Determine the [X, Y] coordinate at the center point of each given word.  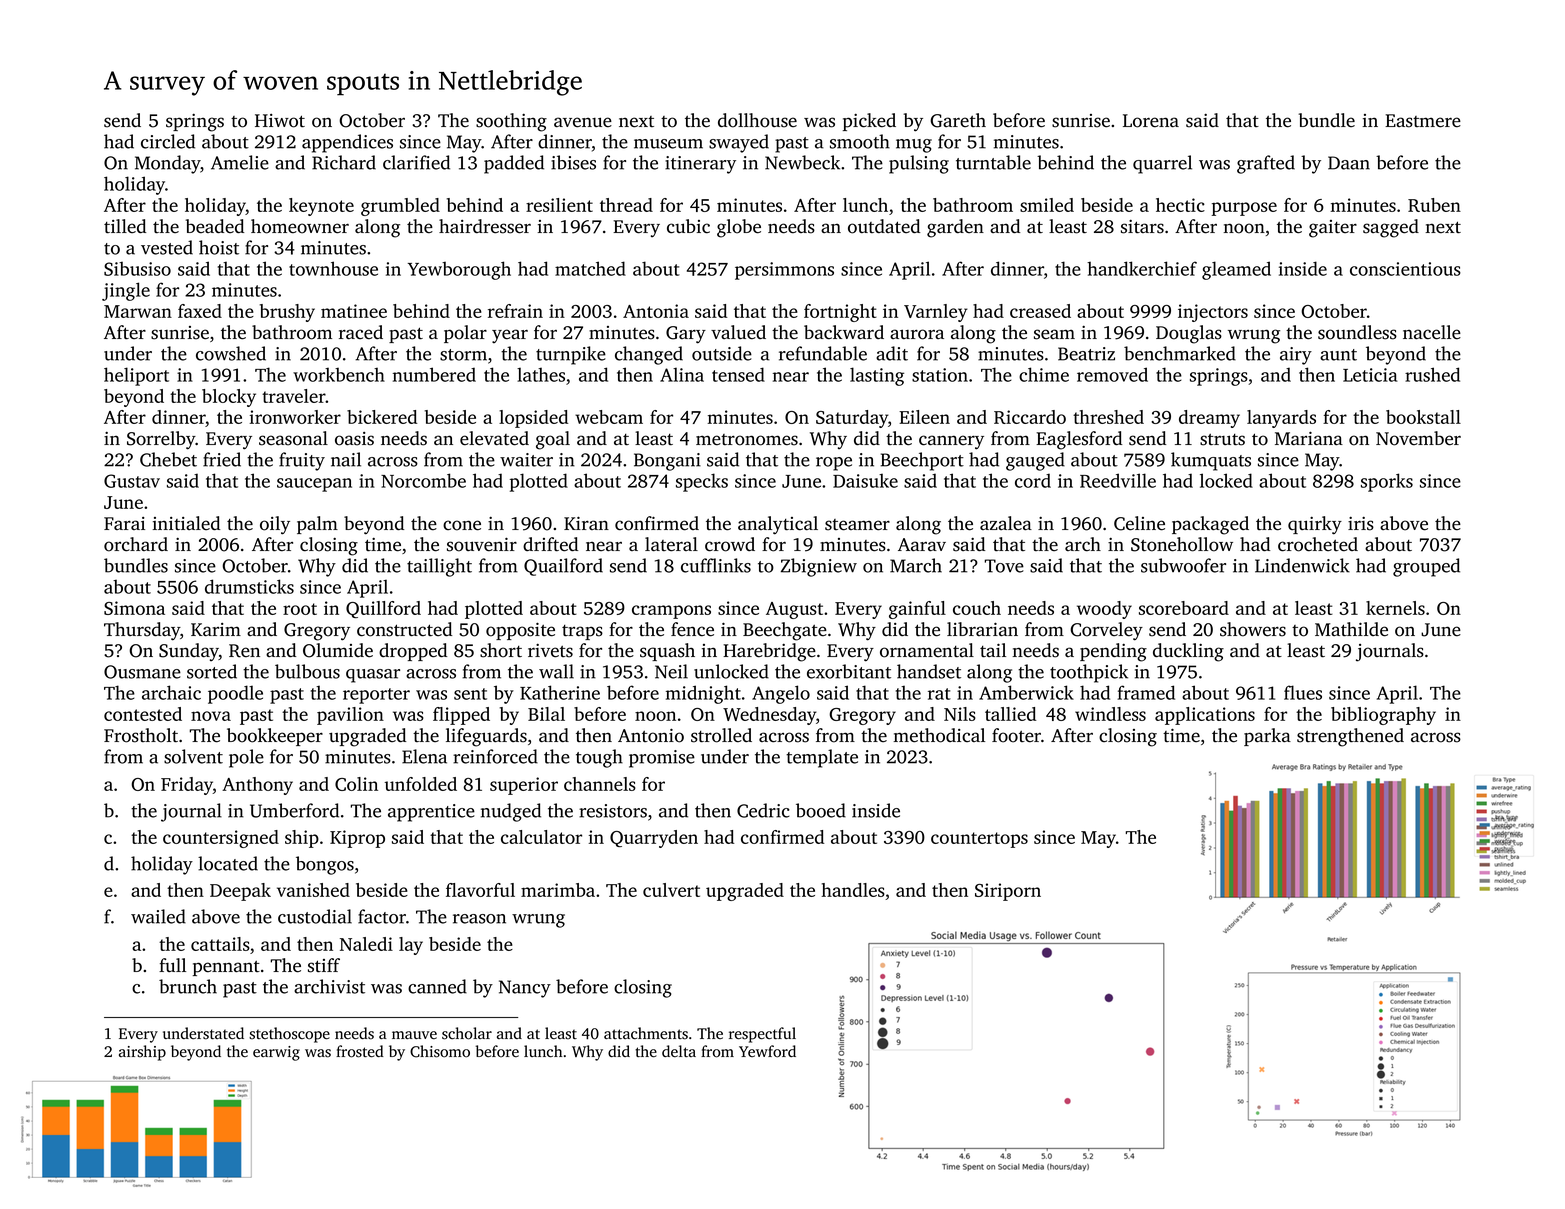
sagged [1391, 228]
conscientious [1405, 269]
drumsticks [249, 586]
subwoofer [1183, 565]
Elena [424, 756]
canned [437, 986]
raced [361, 332]
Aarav [922, 544]
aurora [917, 334]
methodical [939, 735]
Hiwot [280, 121]
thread [626, 205]
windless [1110, 714]
